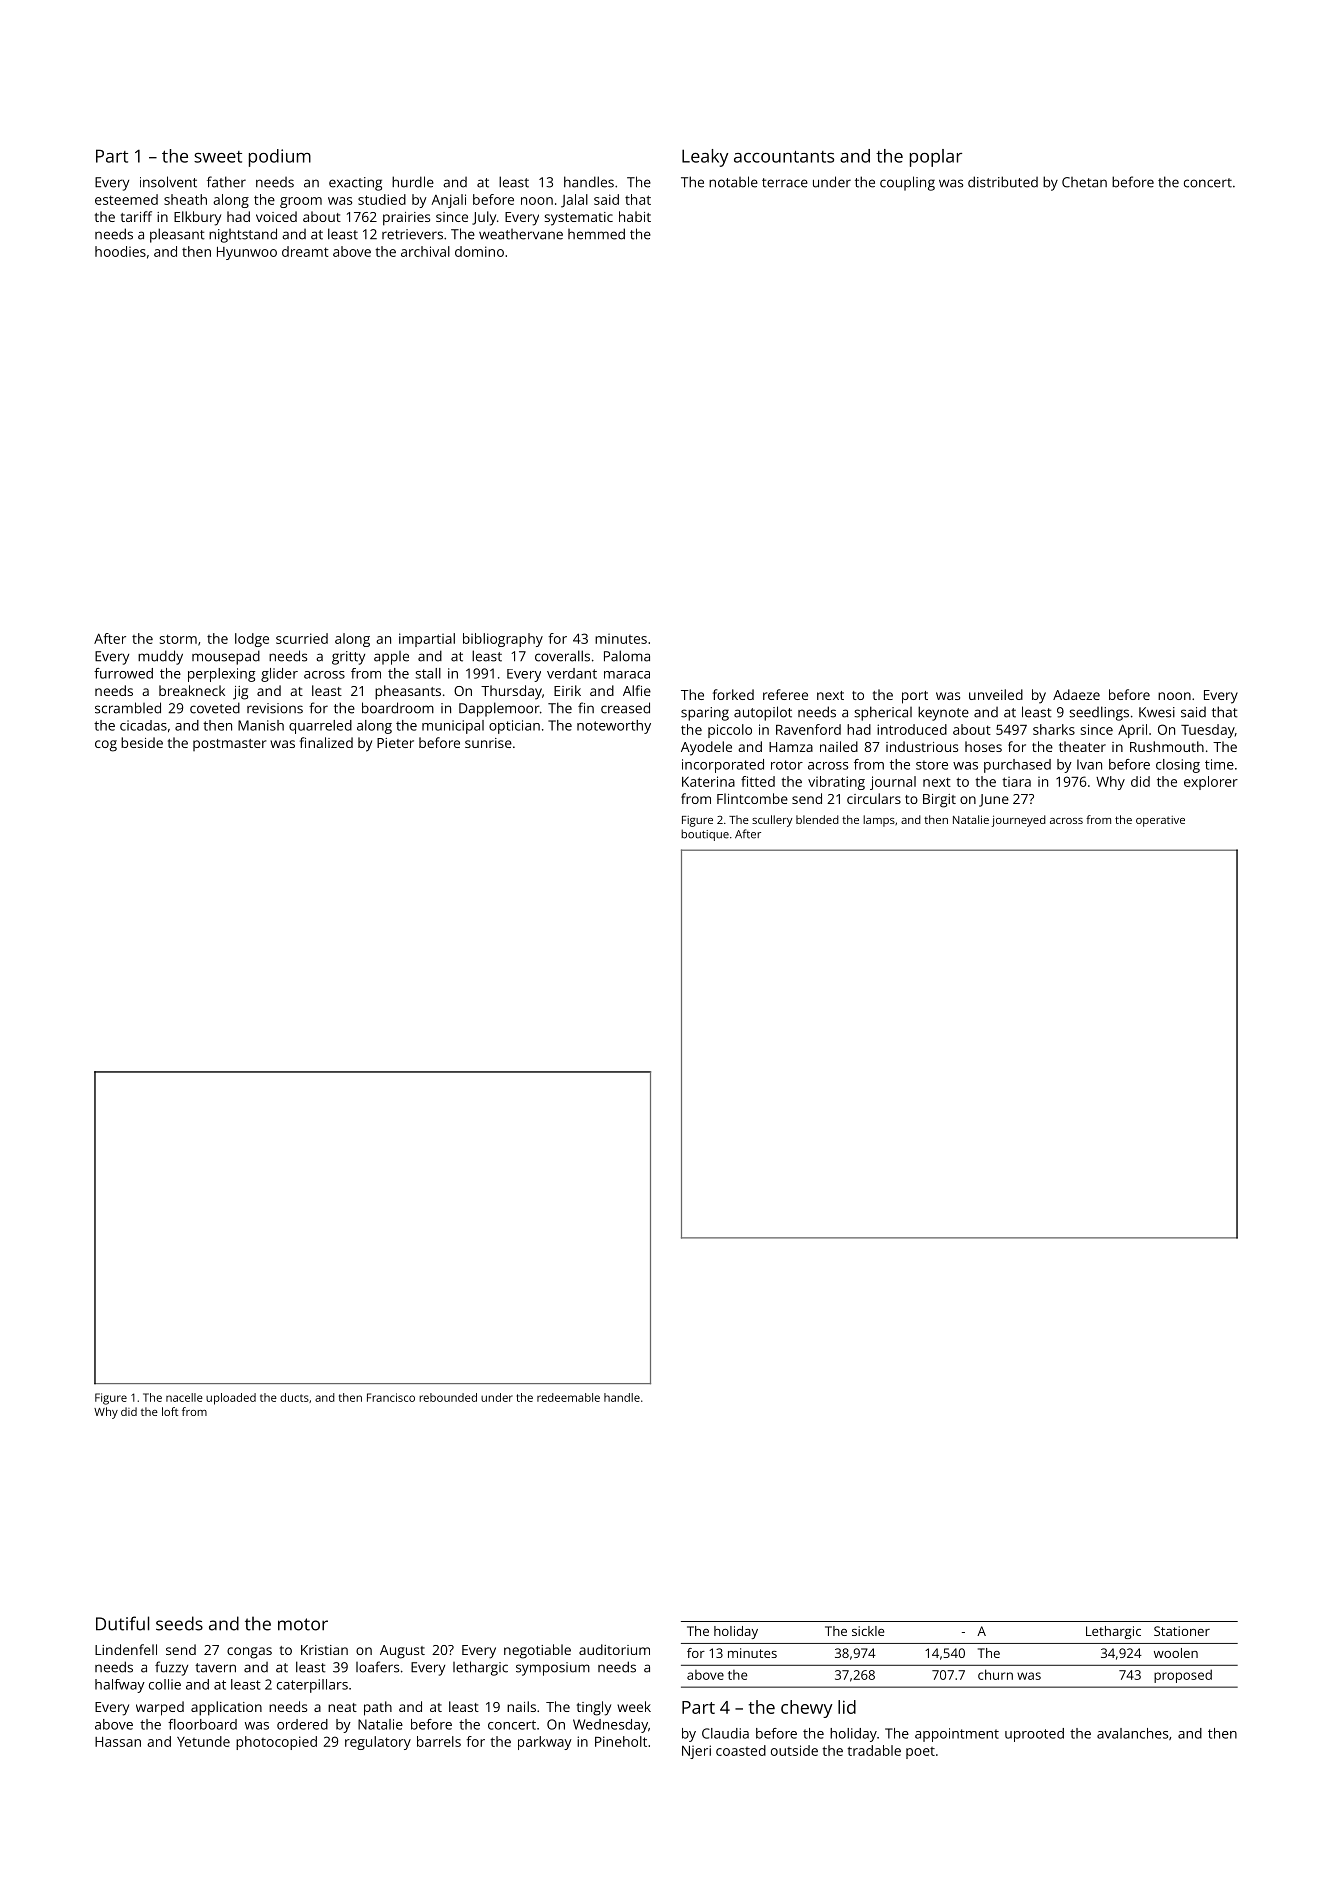 Image resolution: width=1332 pixels, height=1884 pixels. What do you see at coordinates (122, 1623) in the document?
I see `Dutiful` at bounding box center [122, 1623].
